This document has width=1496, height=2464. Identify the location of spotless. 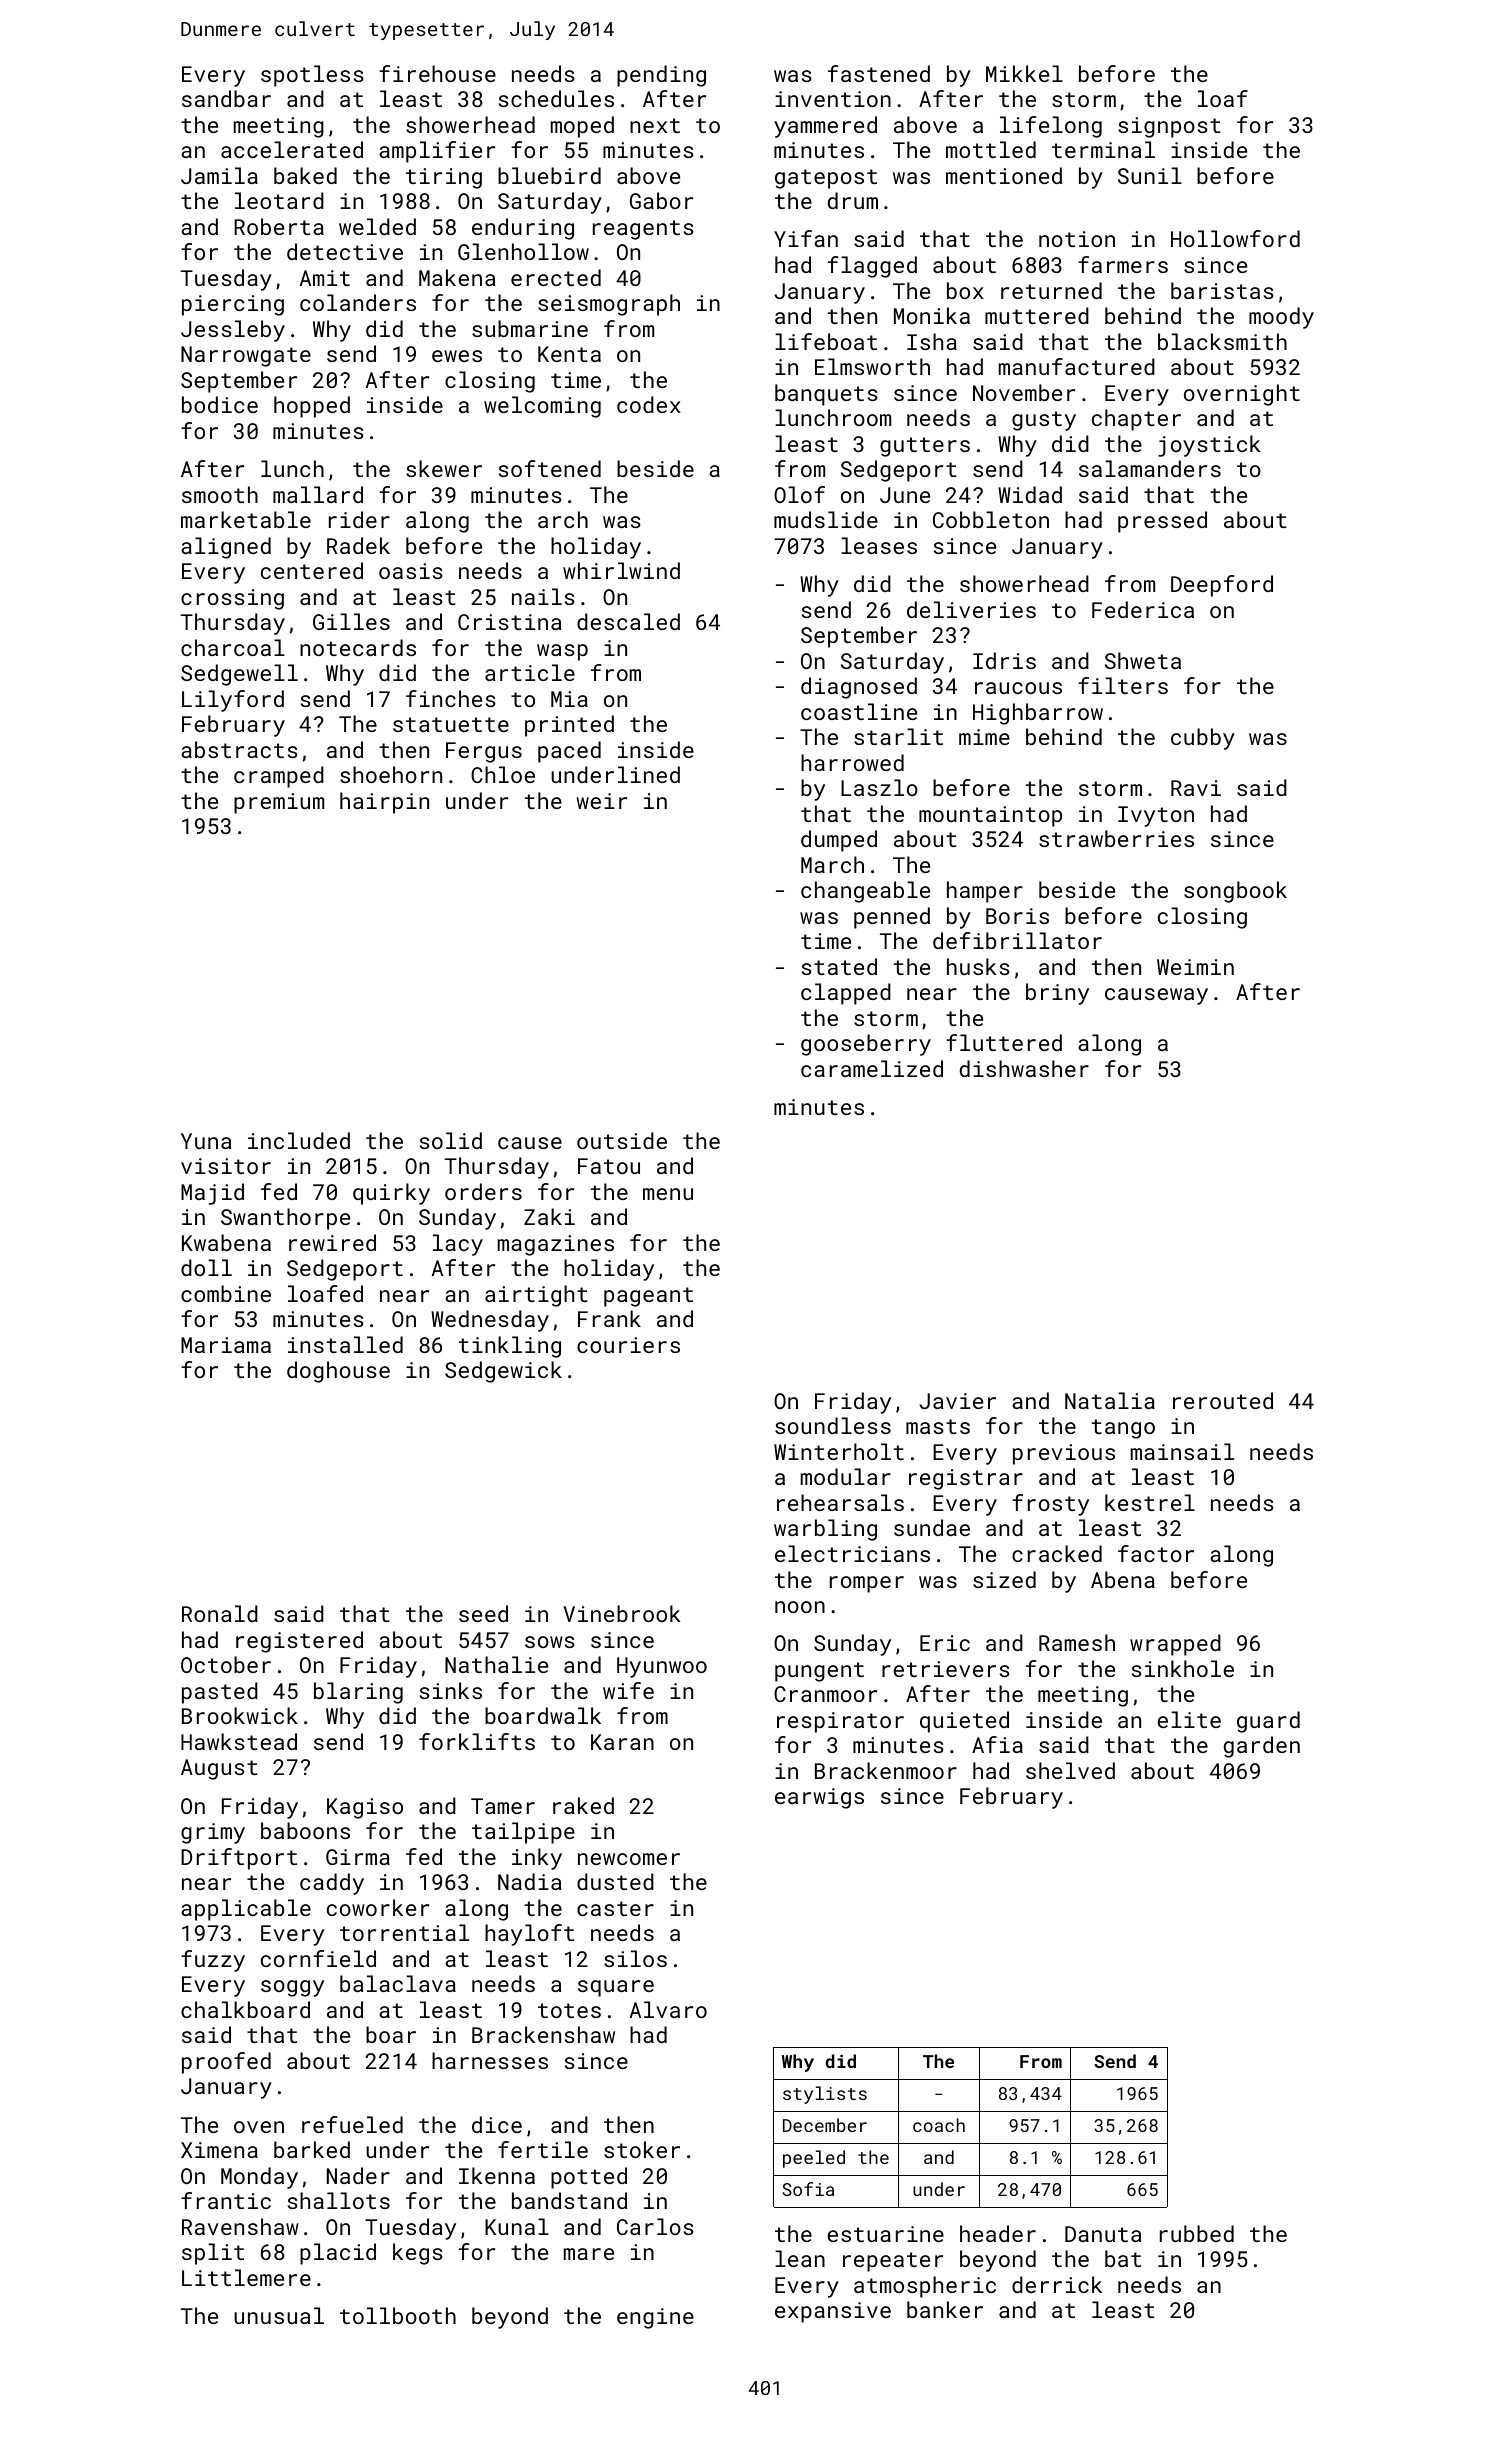
(312, 76).
